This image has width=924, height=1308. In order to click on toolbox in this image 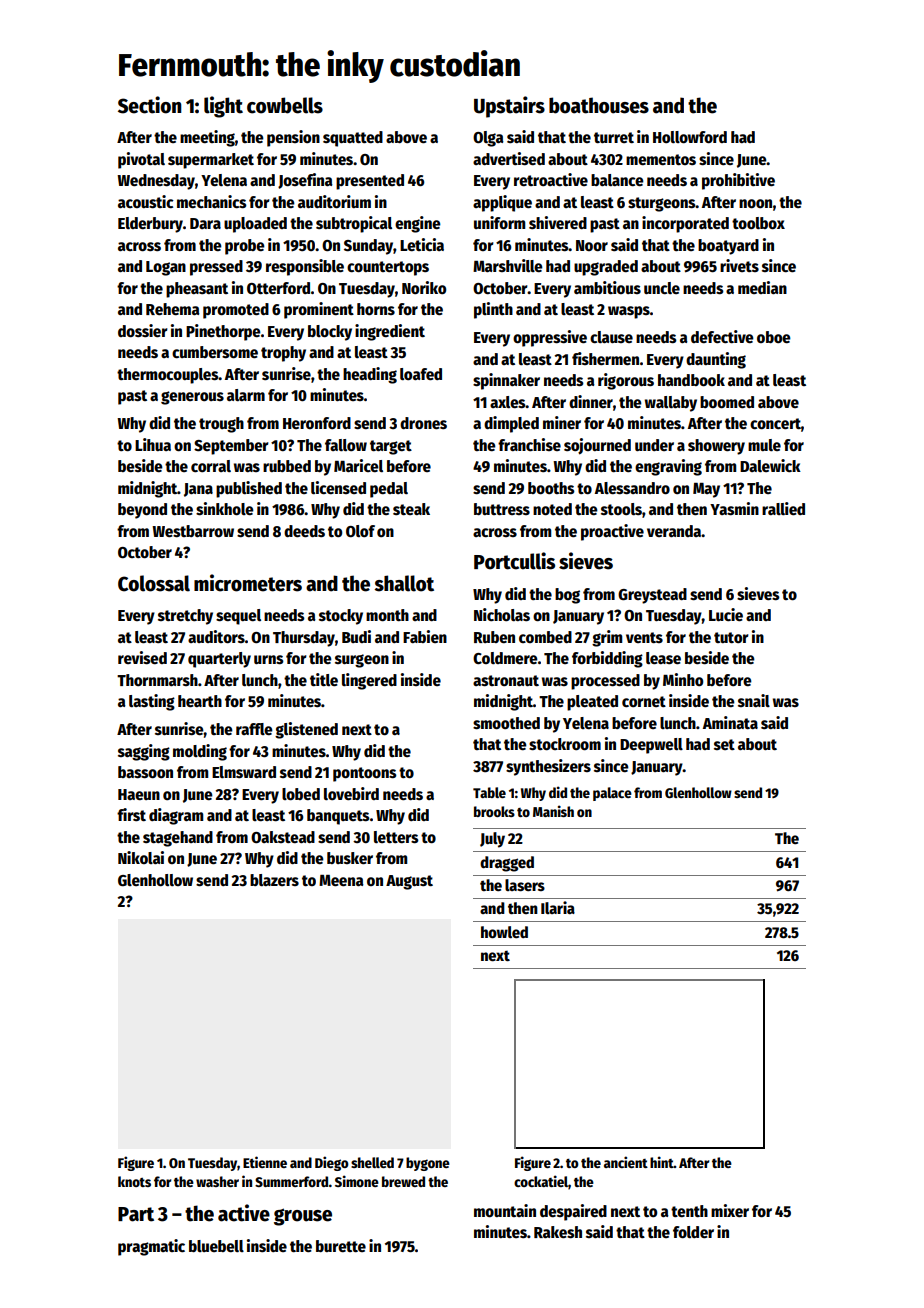, I will do `click(758, 223)`.
